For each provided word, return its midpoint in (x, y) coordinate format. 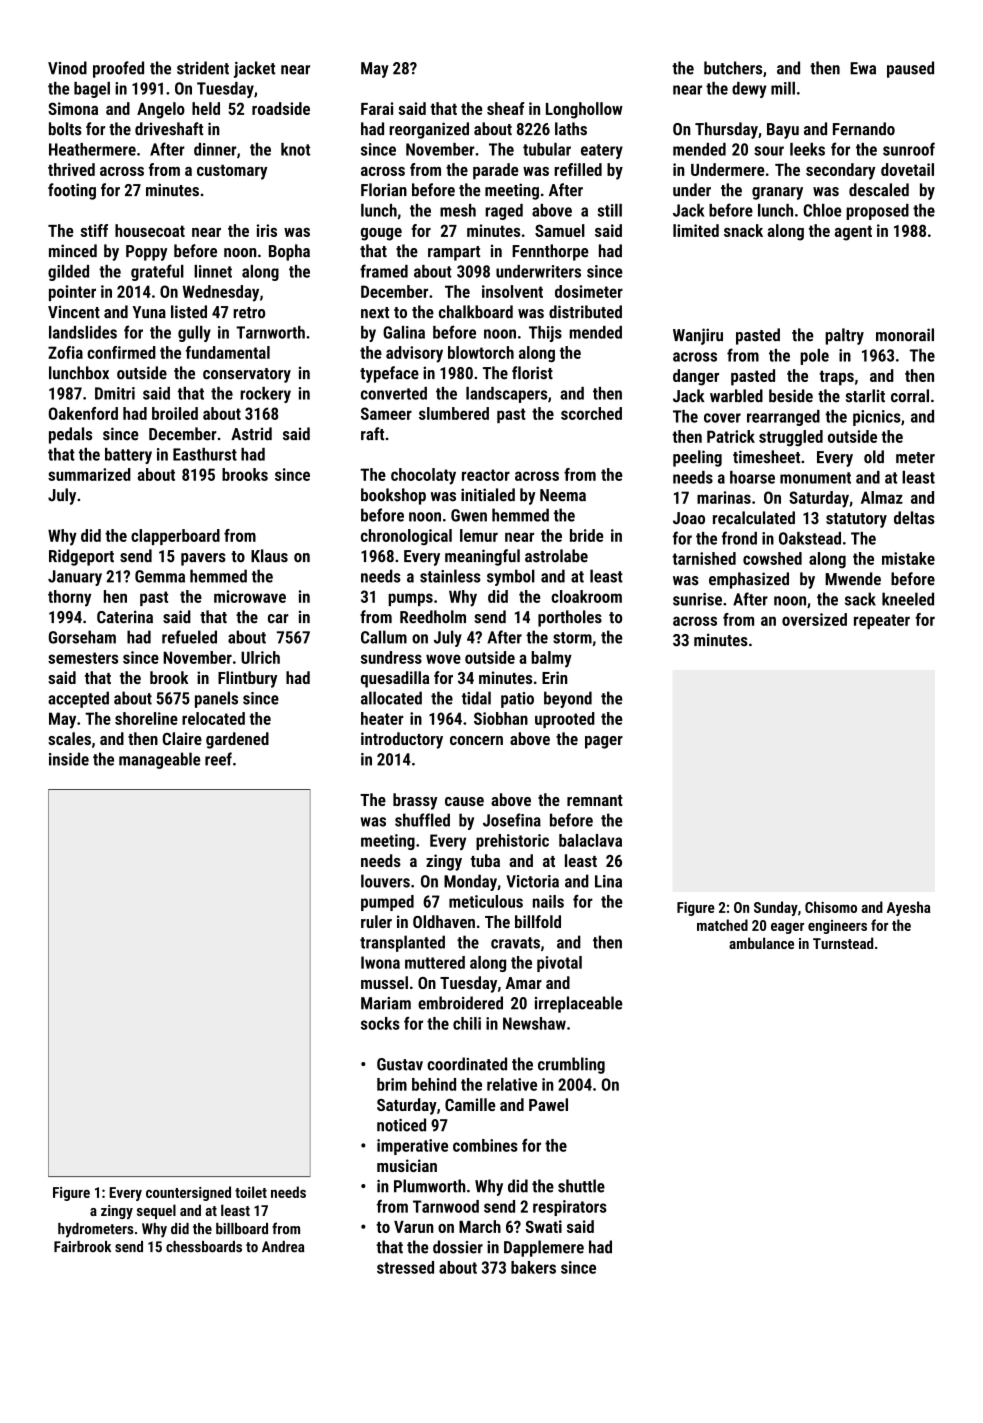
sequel (156, 1211)
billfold (538, 921)
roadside (281, 108)
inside (69, 759)
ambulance (761, 943)
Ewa (863, 68)
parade (496, 171)
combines (485, 1145)
